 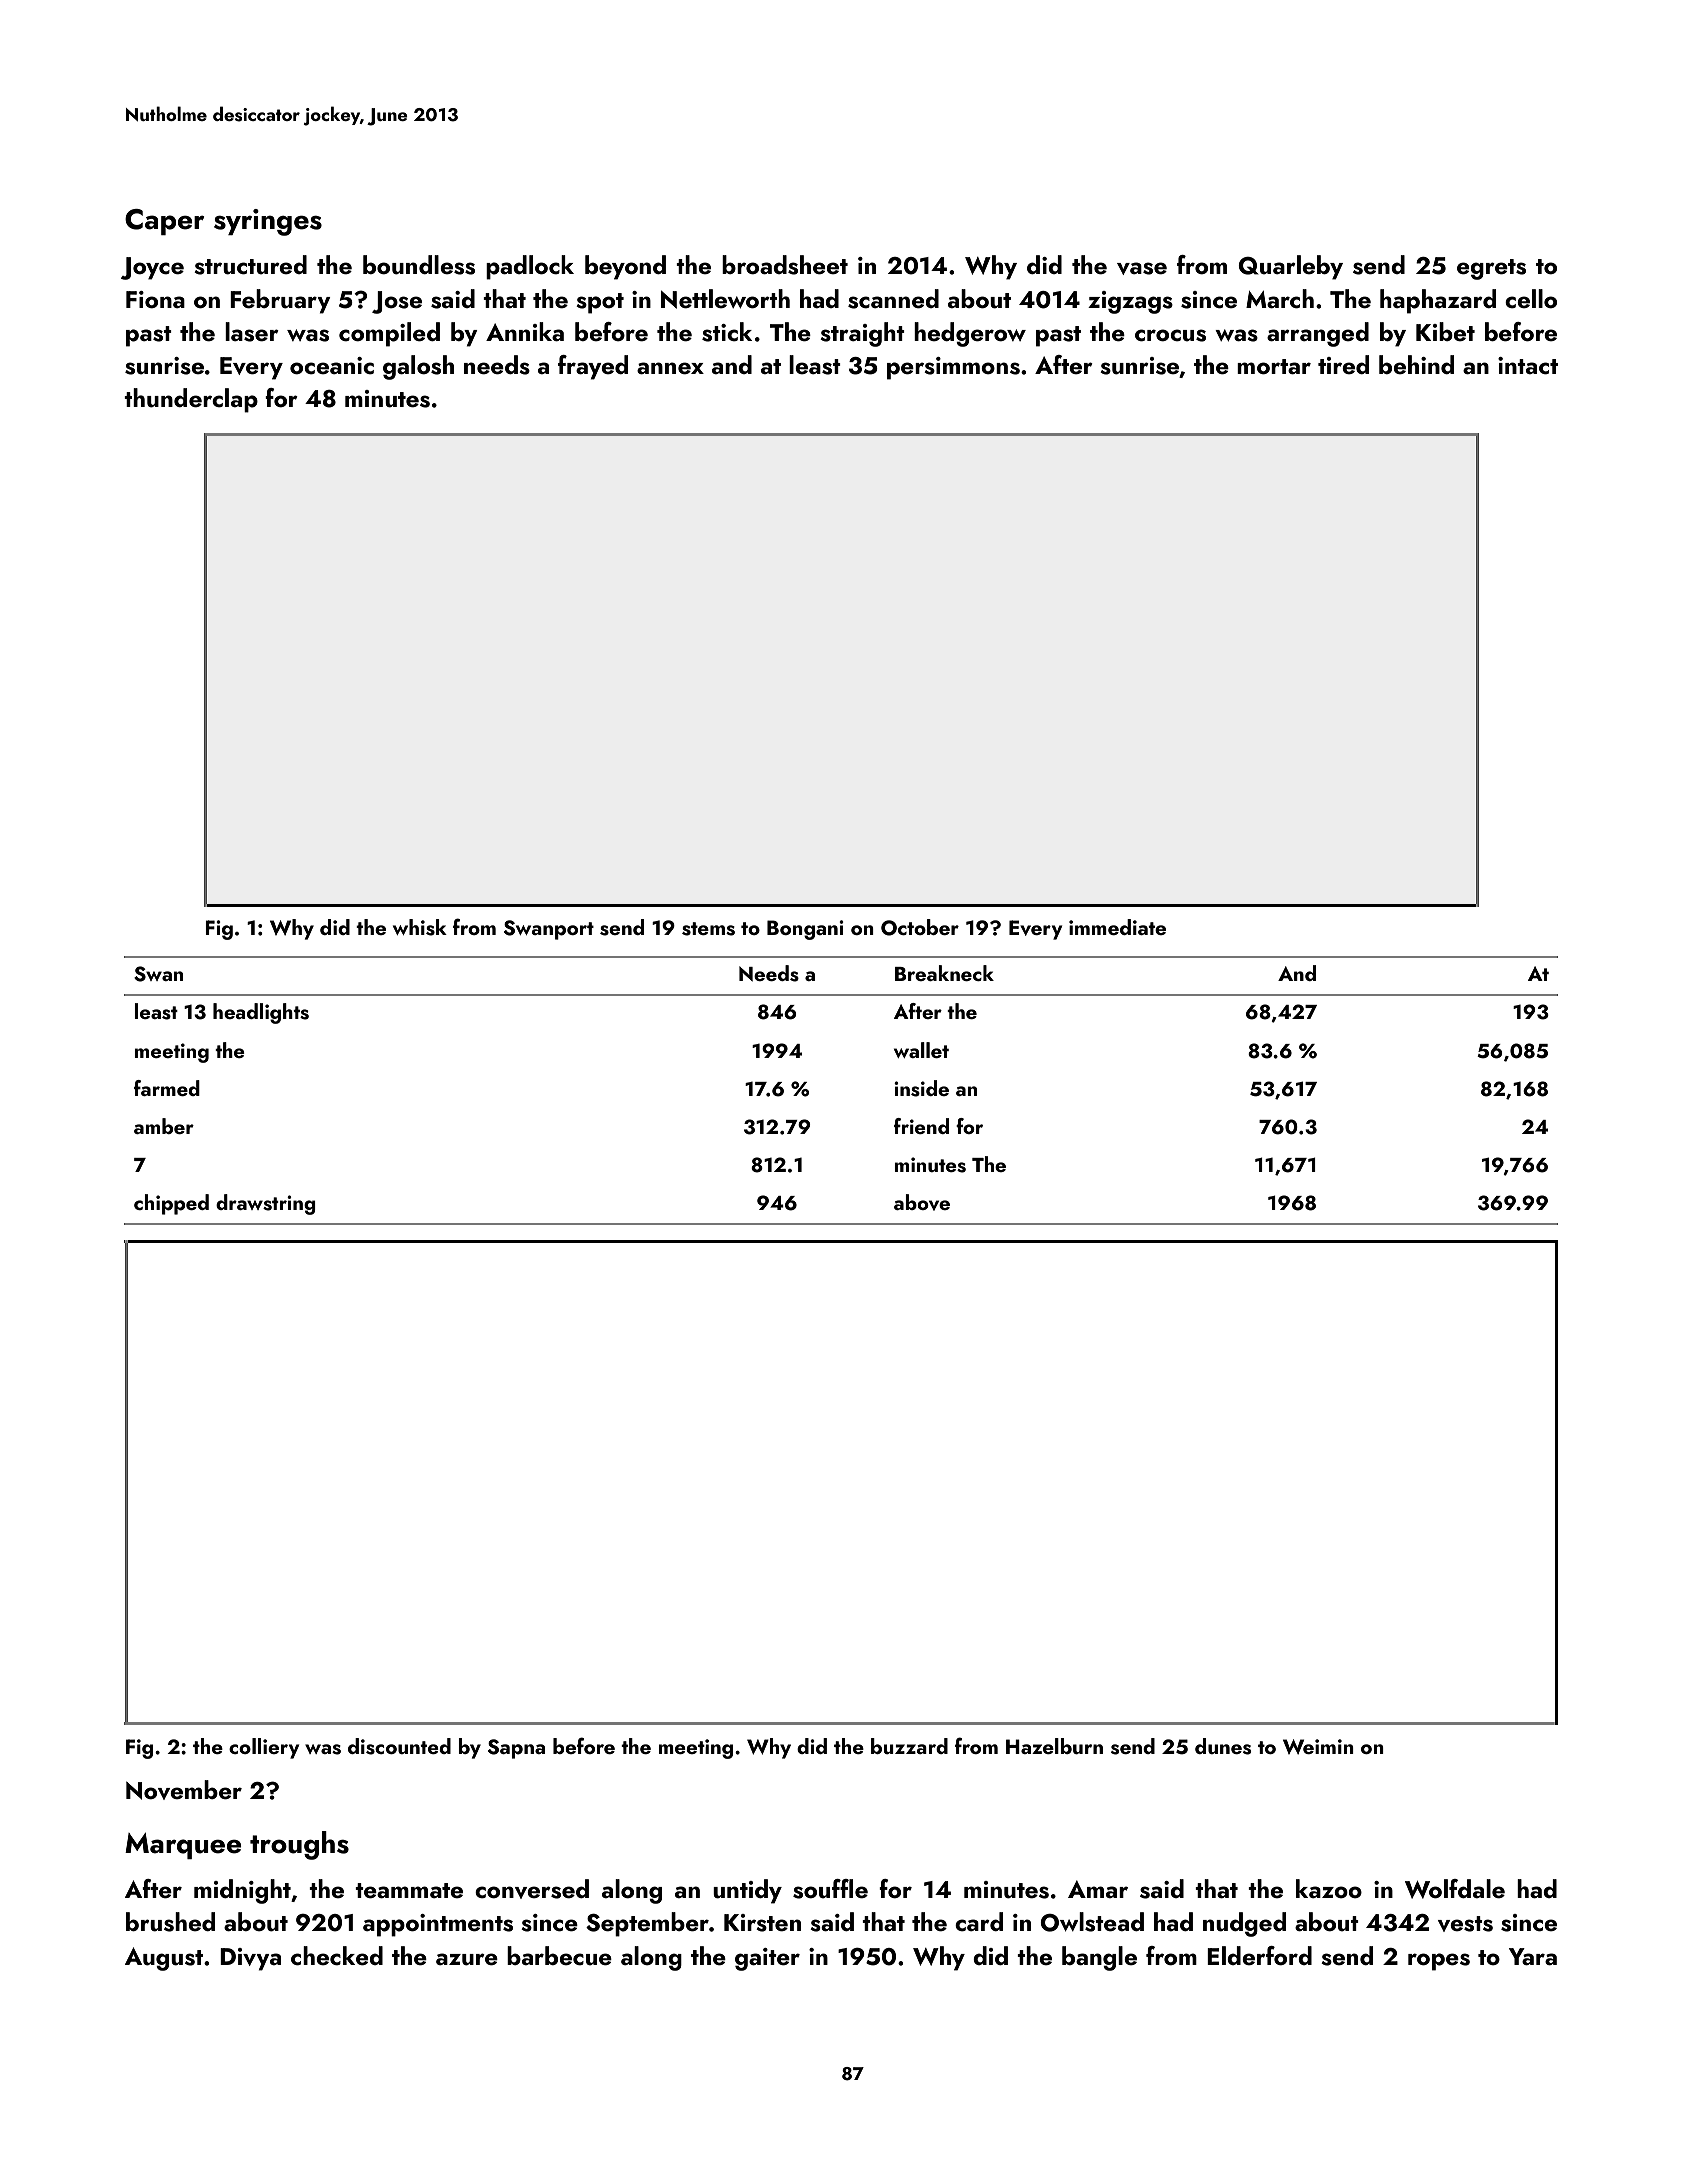 What do you see at coordinates (1274, 366) in the screenshot?
I see `mortar` at bounding box center [1274, 366].
